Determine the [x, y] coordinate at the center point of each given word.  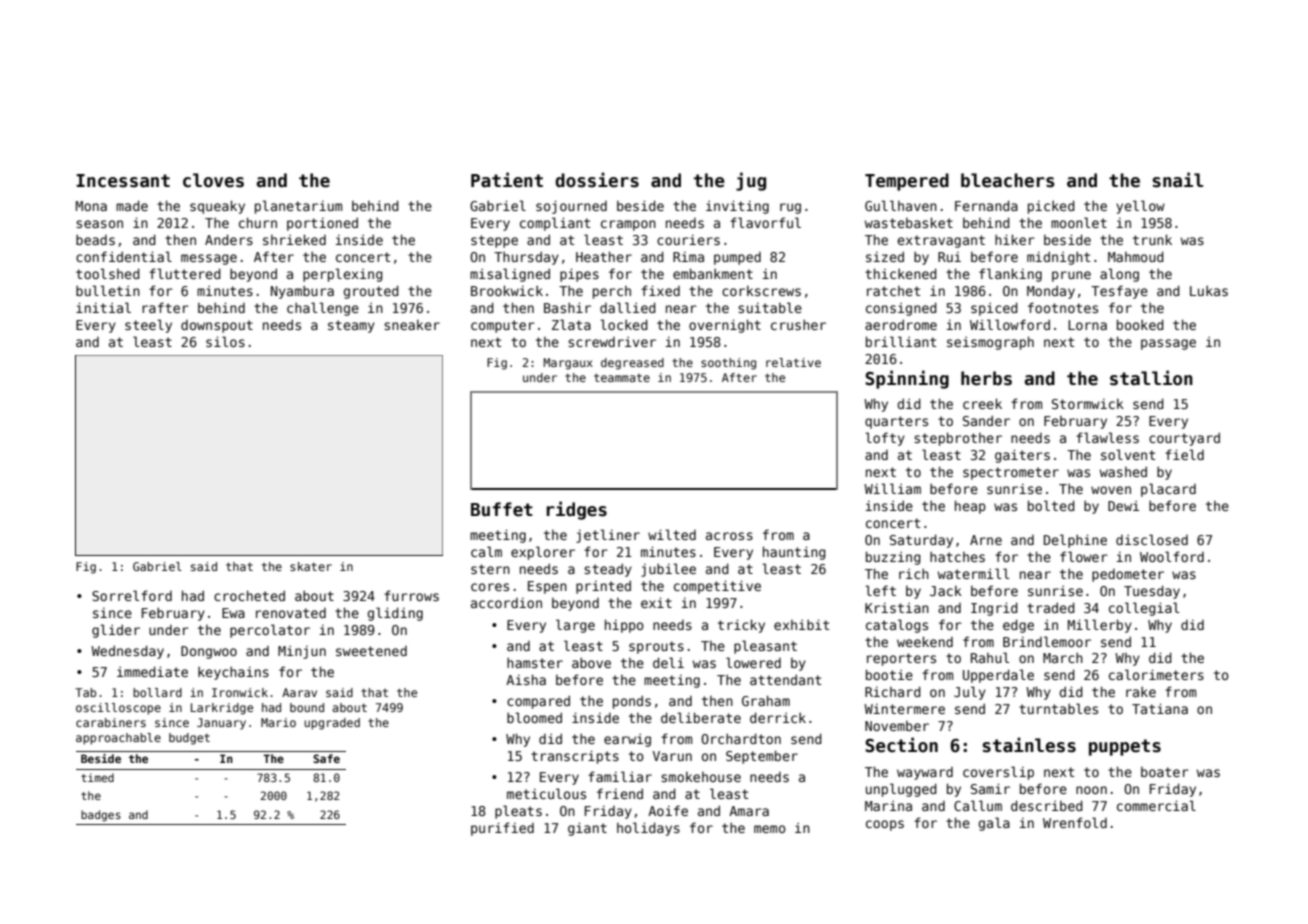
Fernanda [986, 205]
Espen [547, 587]
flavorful [765, 222]
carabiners [111, 722]
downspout [217, 326]
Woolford [1172, 556]
